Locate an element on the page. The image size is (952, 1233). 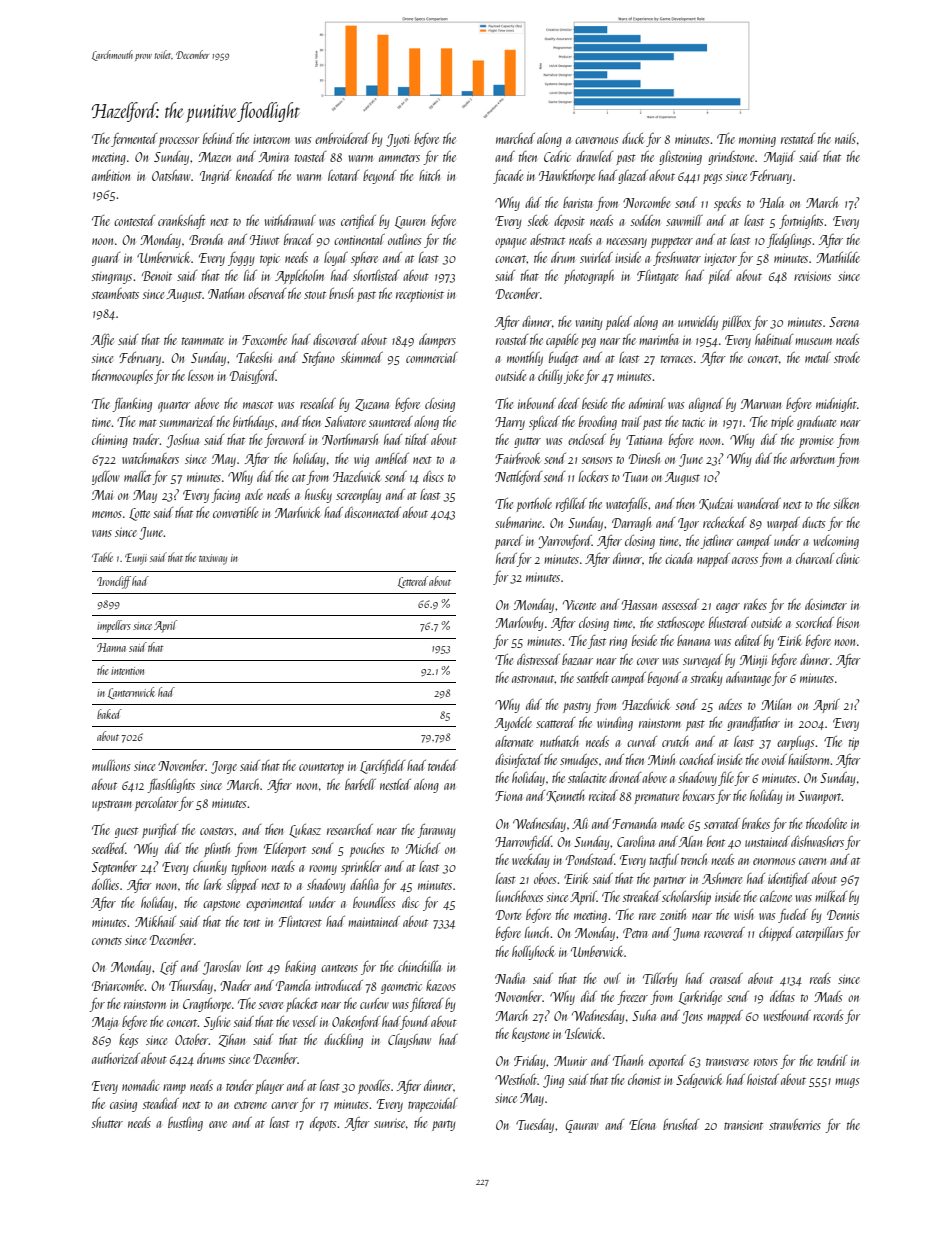
seedbed is located at coordinates (109, 848).
